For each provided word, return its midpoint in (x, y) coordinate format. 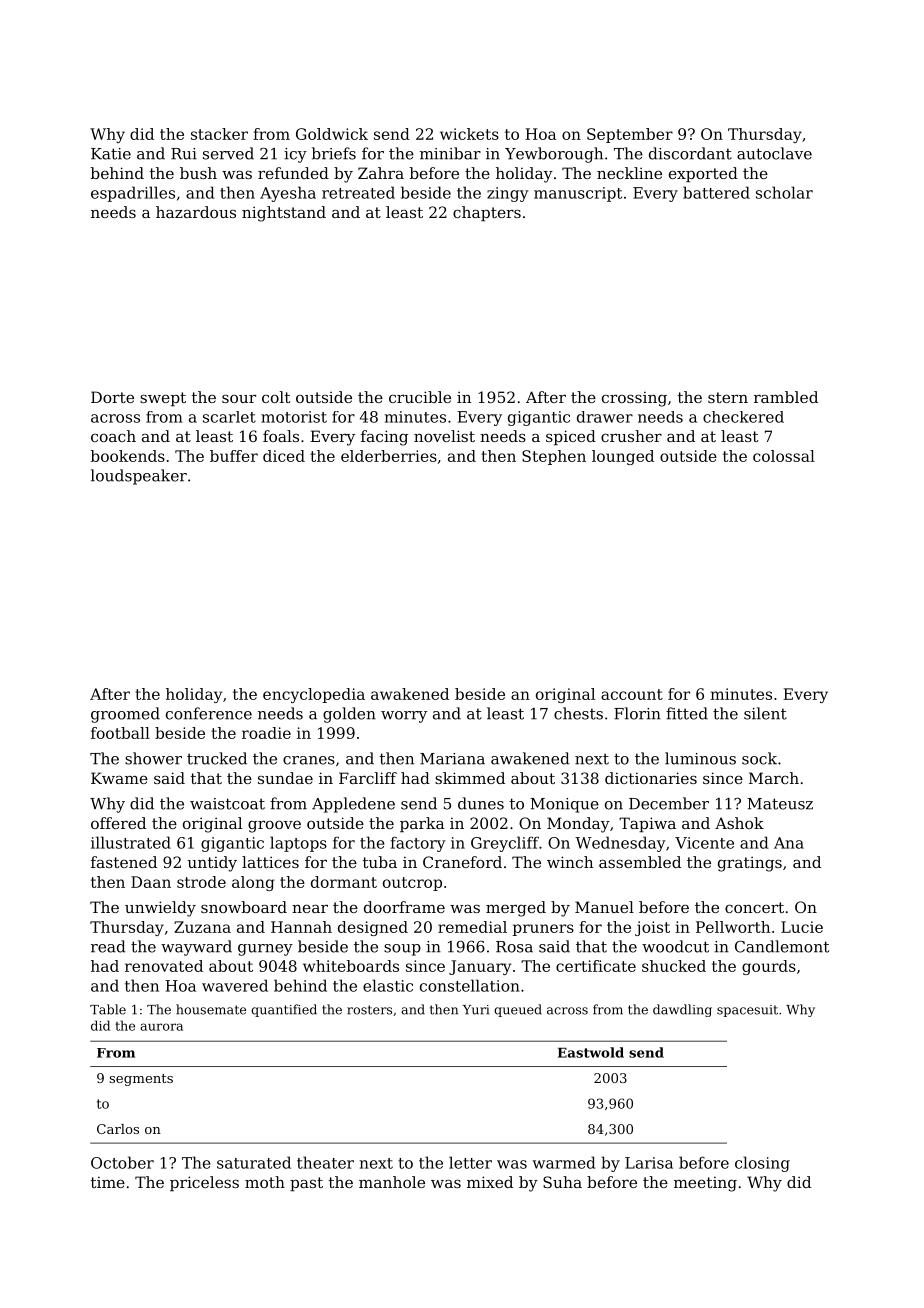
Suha (562, 1182)
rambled (786, 397)
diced (284, 456)
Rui (184, 154)
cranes (309, 760)
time (108, 1182)
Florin (637, 713)
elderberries (389, 456)
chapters (487, 213)
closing (762, 1164)
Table (108, 1009)
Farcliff (368, 778)
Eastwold (591, 1052)
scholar (784, 192)
